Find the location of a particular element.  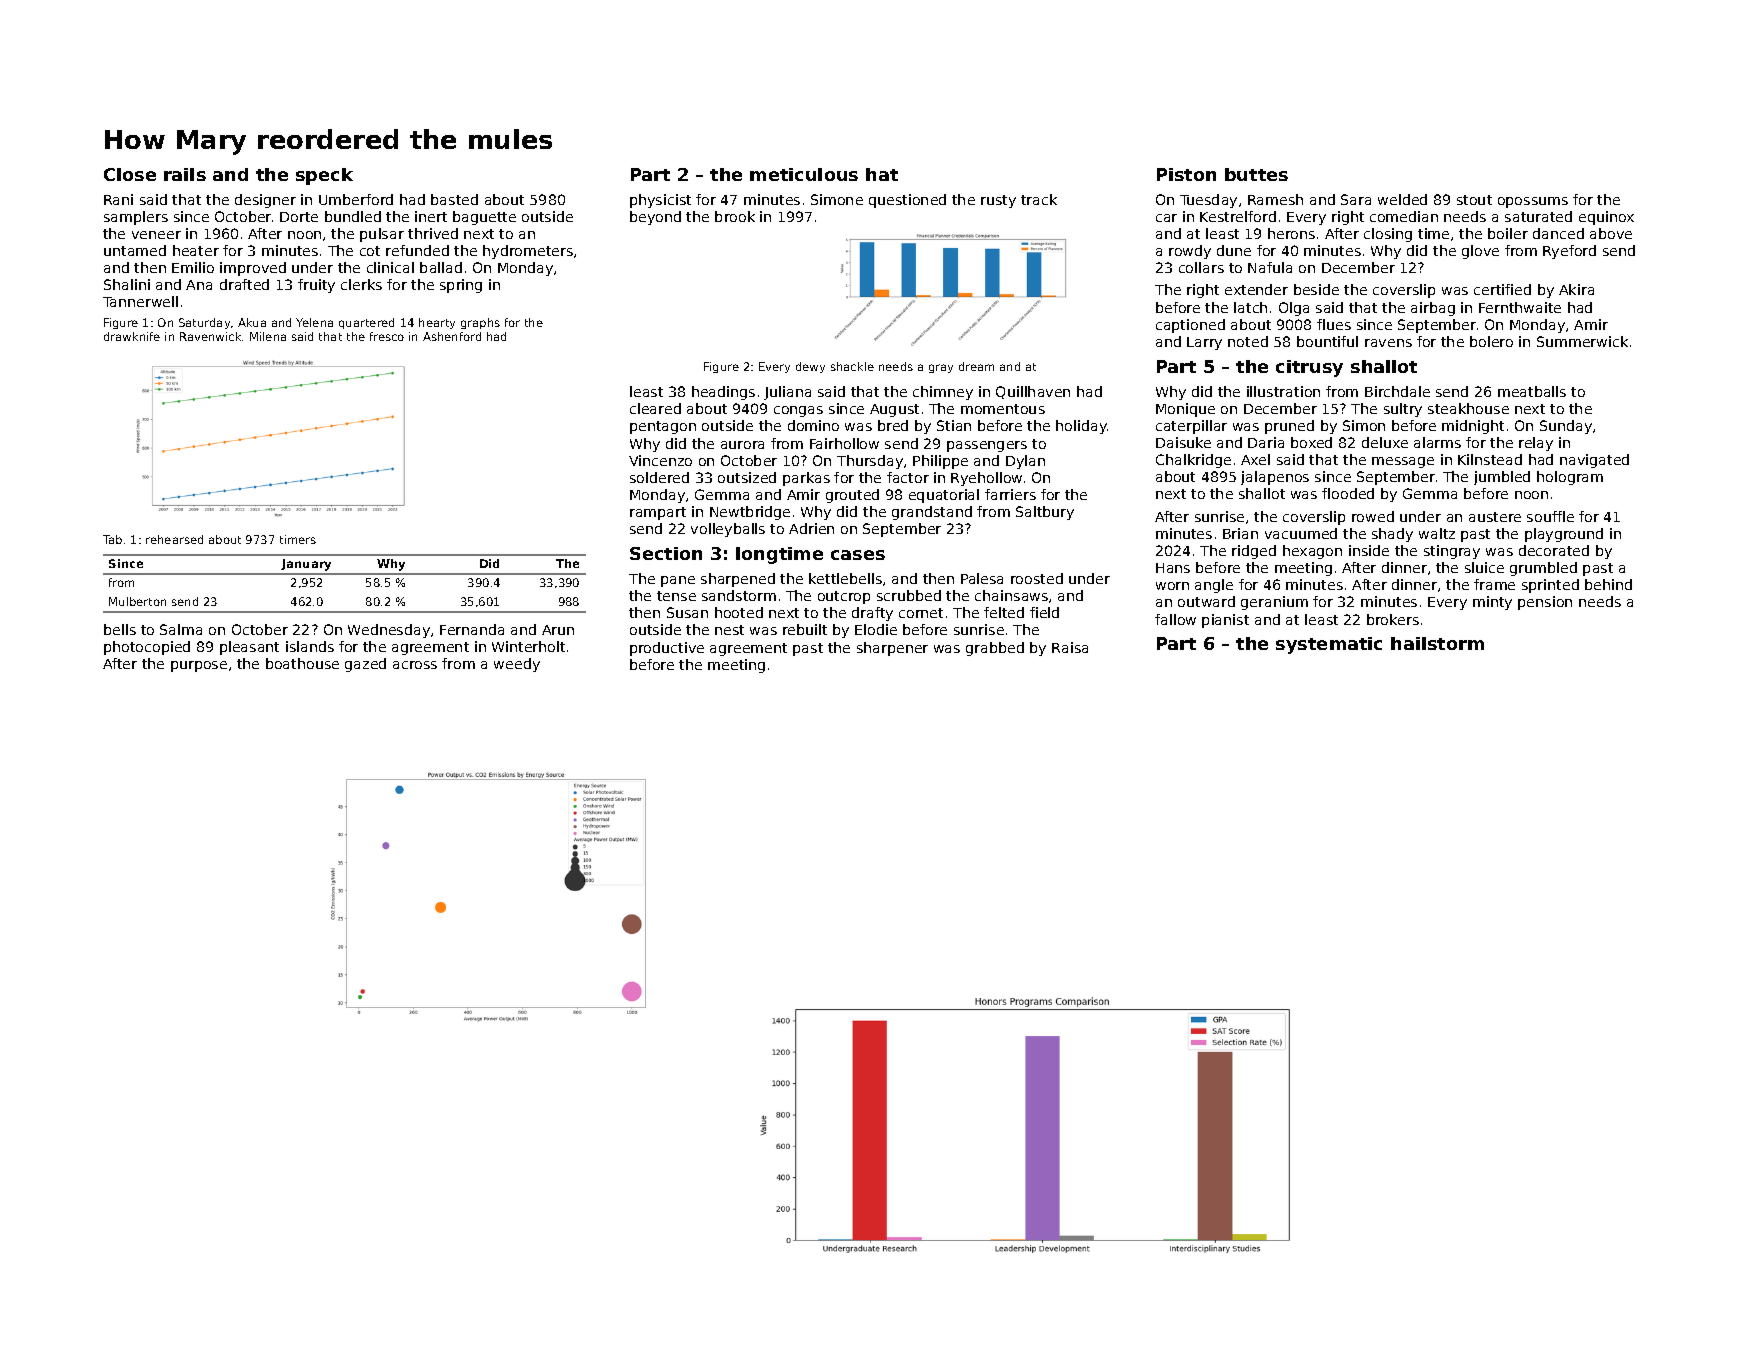

track is located at coordinates (1039, 199).
